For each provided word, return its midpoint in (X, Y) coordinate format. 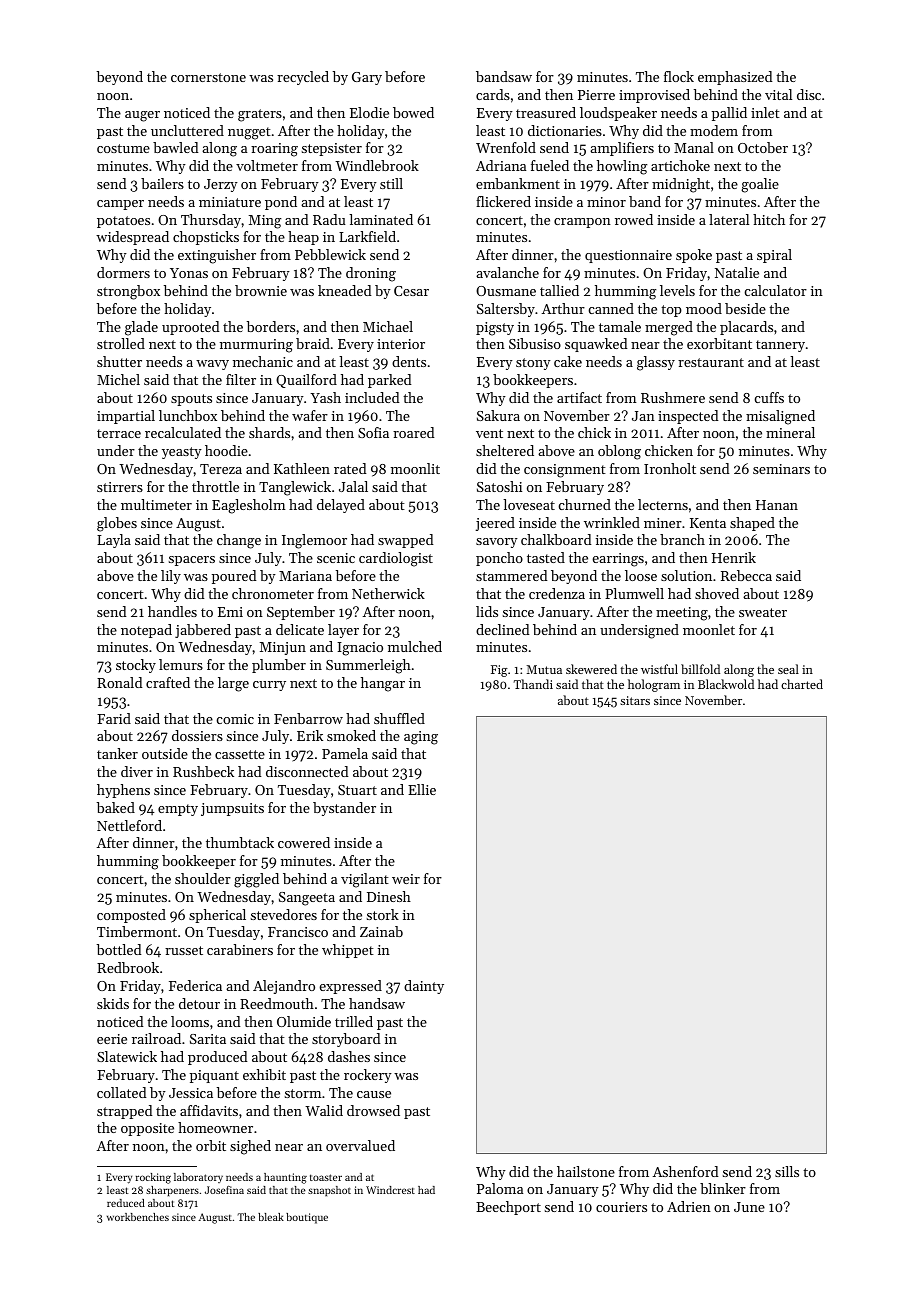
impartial (126, 417)
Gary (367, 78)
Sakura (498, 415)
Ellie (422, 789)
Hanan (777, 505)
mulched (415, 646)
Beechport (508, 1208)
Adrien (689, 1206)
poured (234, 577)
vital (778, 94)
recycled (303, 78)
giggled (256, 880)
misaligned (780, 417)
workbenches (138, 1217)
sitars (635, 700)
